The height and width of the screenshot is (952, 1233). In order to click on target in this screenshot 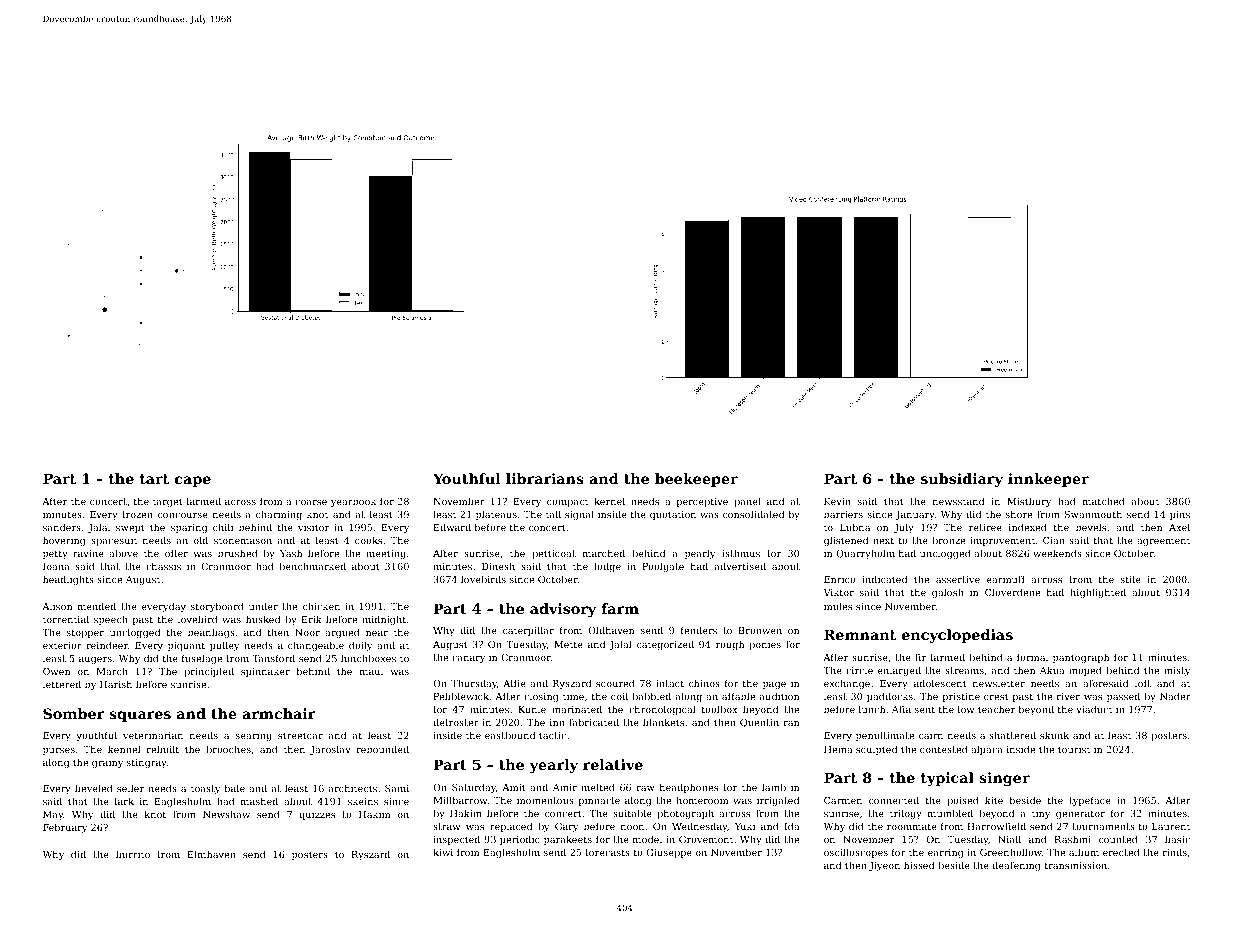, I will do `click(168, 502)`.
